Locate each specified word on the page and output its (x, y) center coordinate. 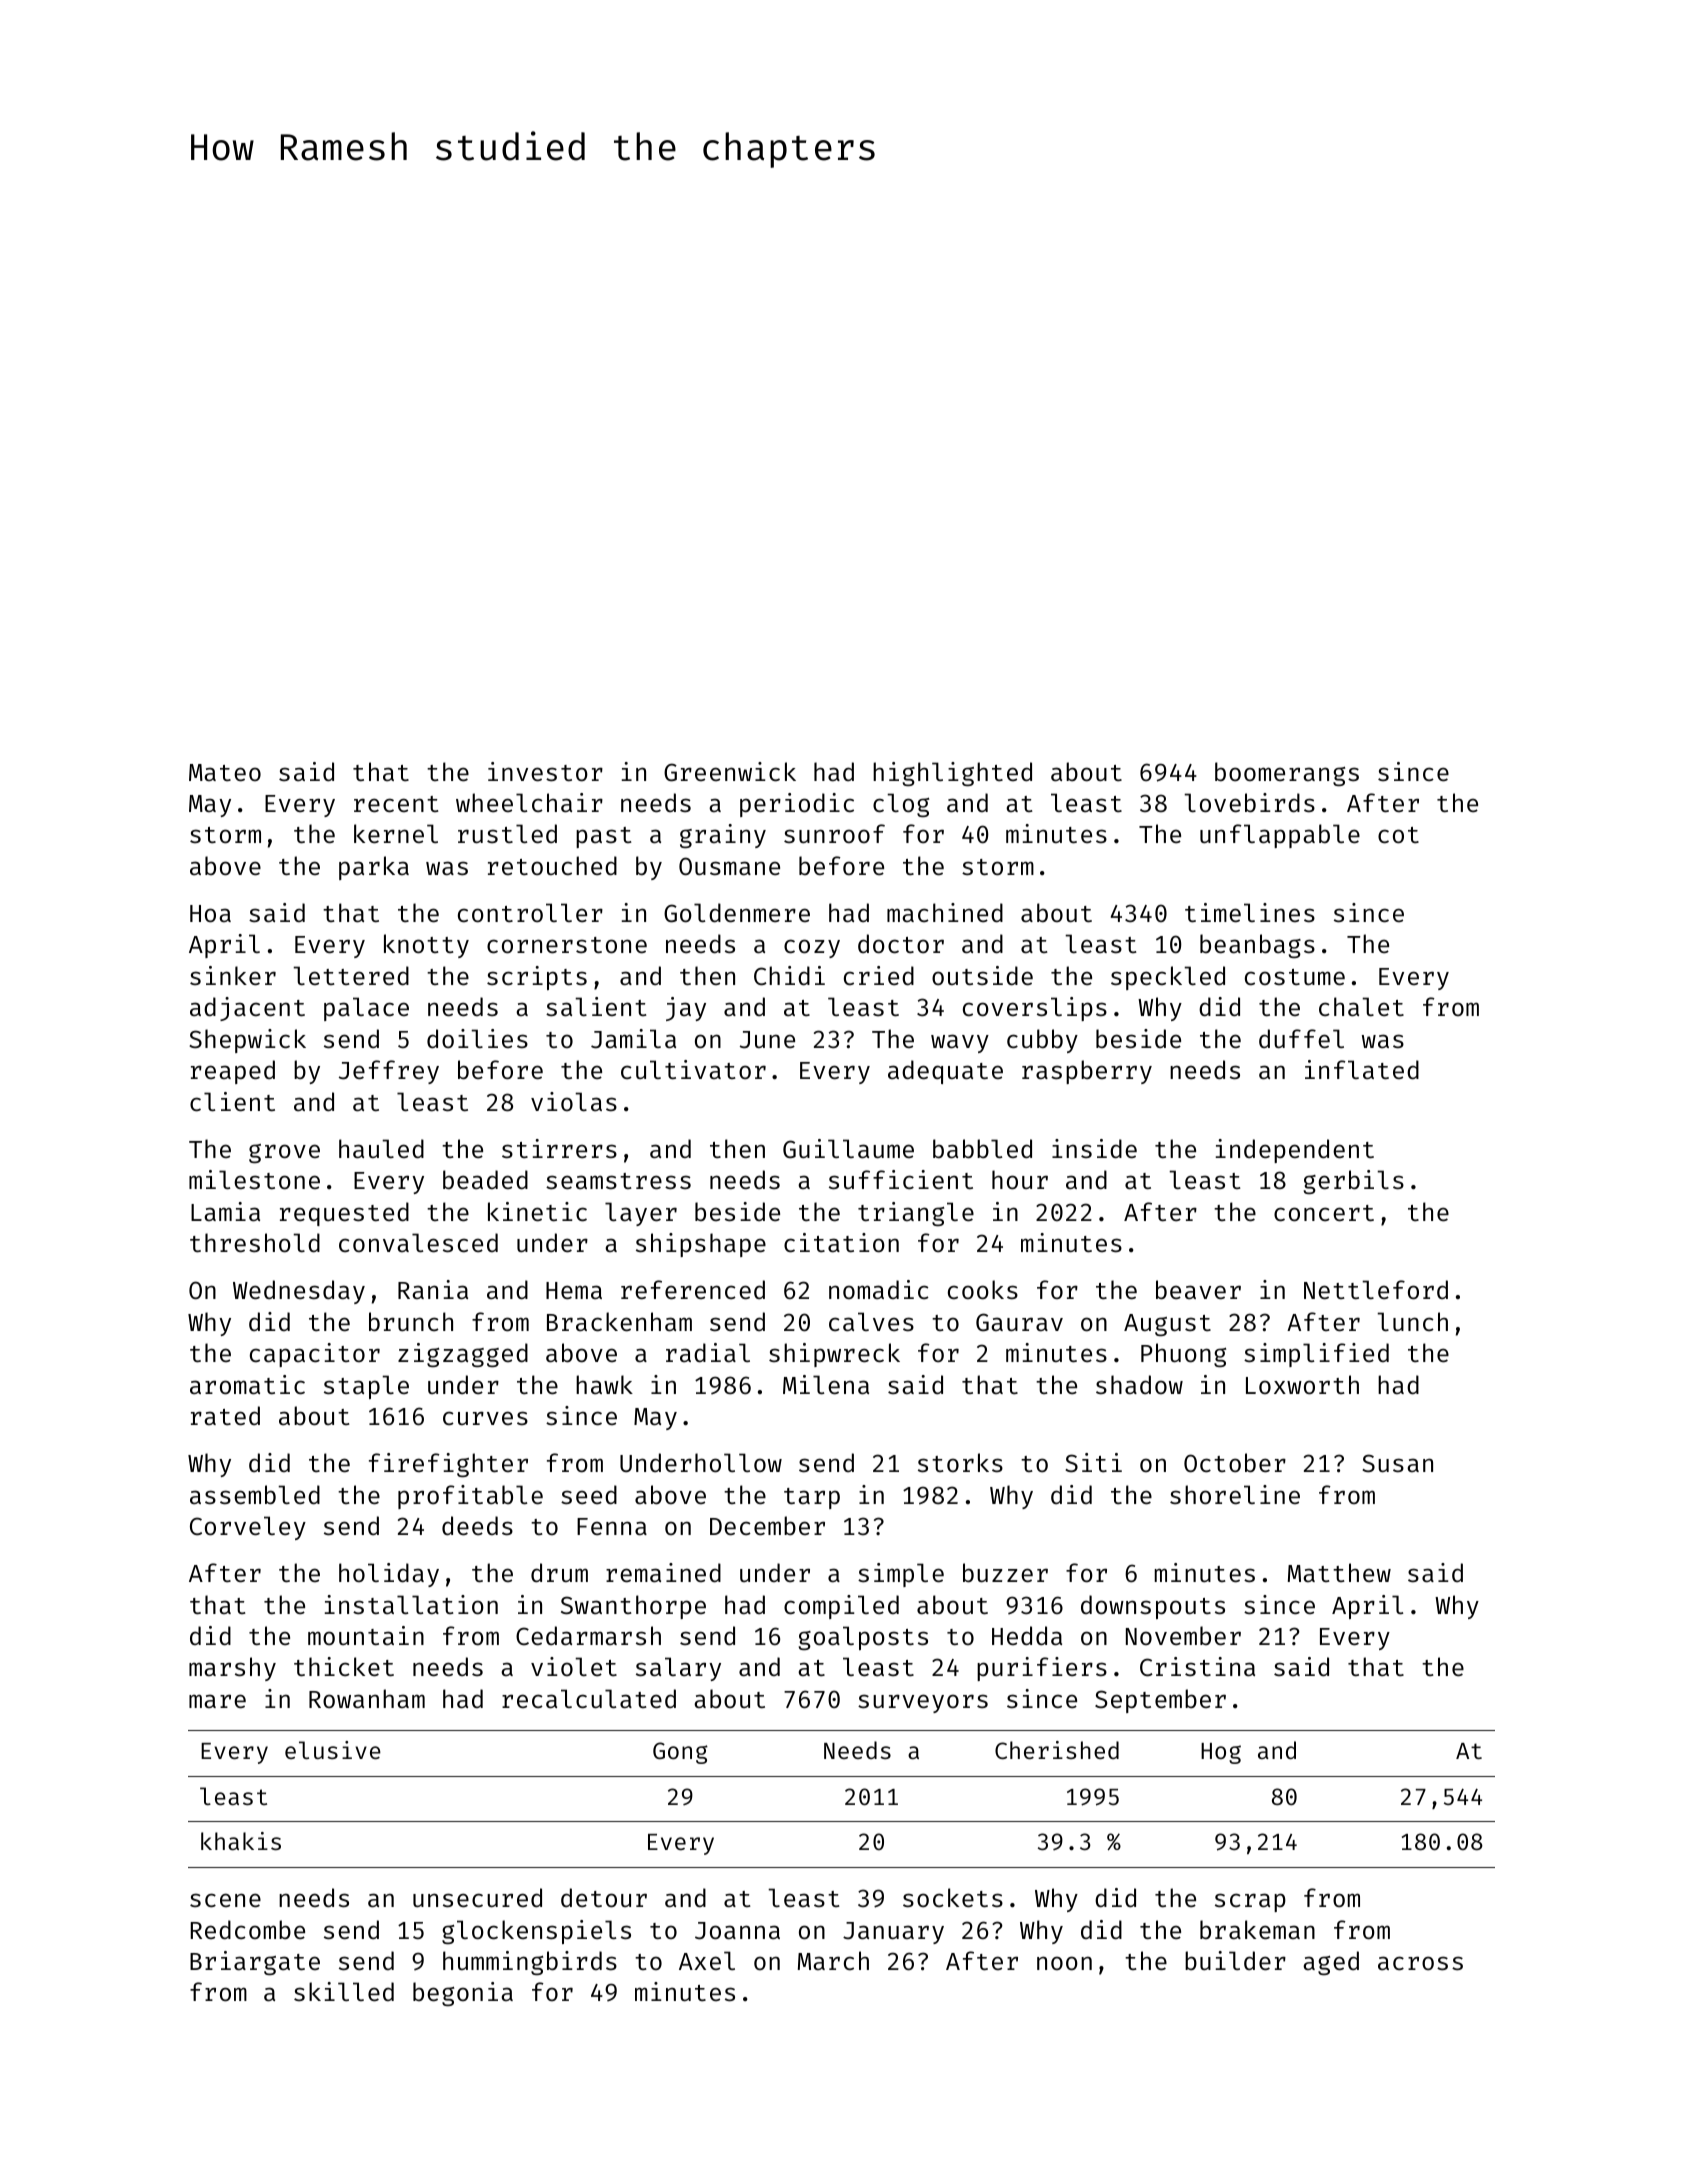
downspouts (1153, 1607)
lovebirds (1249, 803)
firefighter (448, 1465)
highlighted (952, 774)
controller (530, 913)
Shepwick (247, 1041)
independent (1294, 1151)
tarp (812, 1498)
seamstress (618, 1181)
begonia (463, 1994)
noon (1064, 1963)
